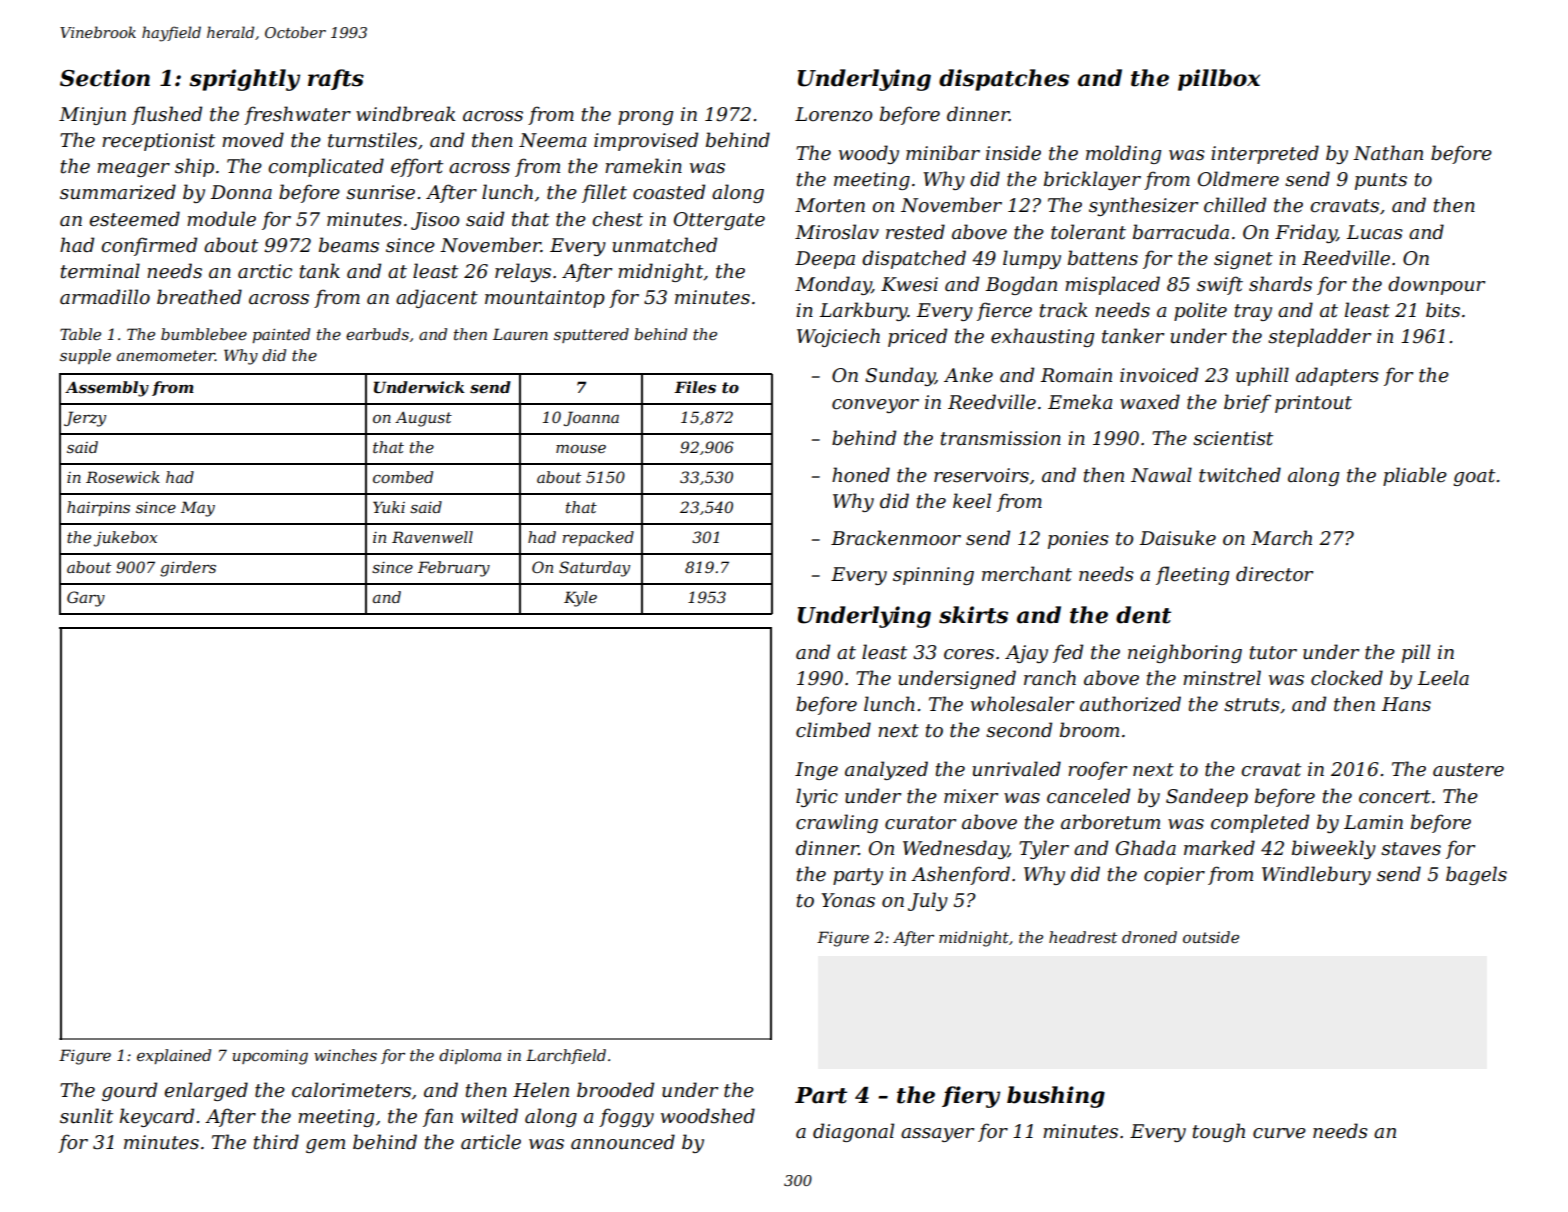  I want to click on diagonal, so click(853, 1132).
